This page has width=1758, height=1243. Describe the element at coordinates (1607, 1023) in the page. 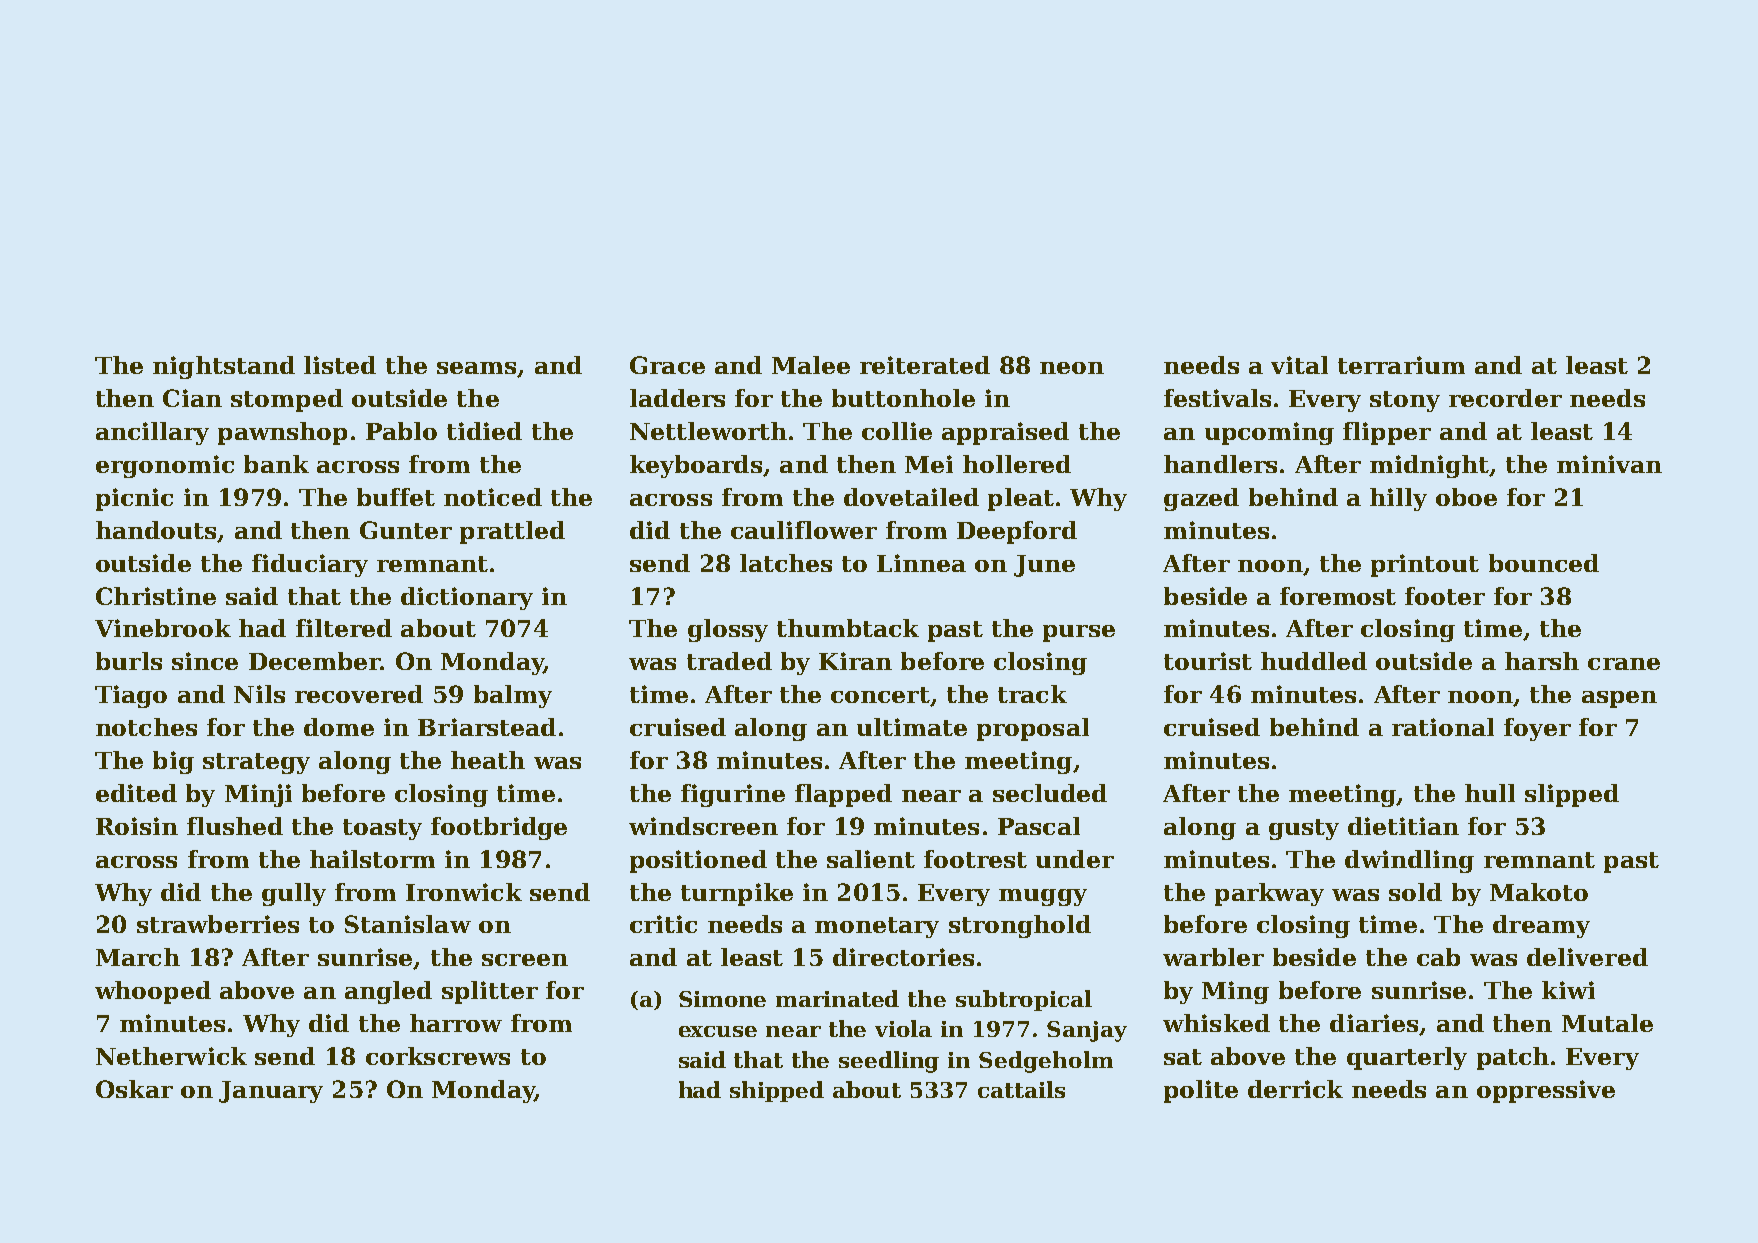

I see `Mutale` at that location.
